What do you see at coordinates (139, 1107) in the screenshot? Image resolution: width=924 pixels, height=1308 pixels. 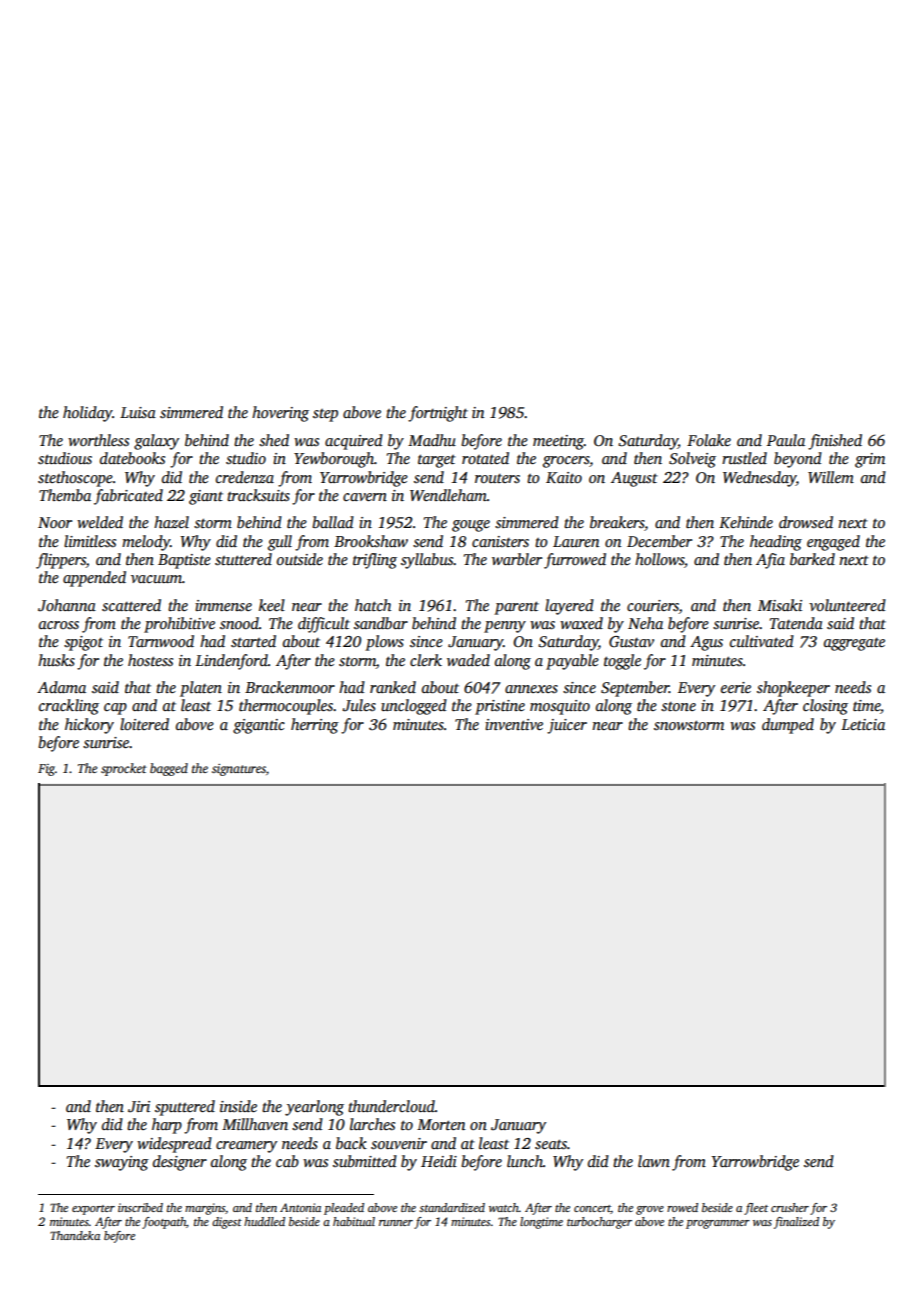 I see `Jiri` at bounding box center [139, 1107].
